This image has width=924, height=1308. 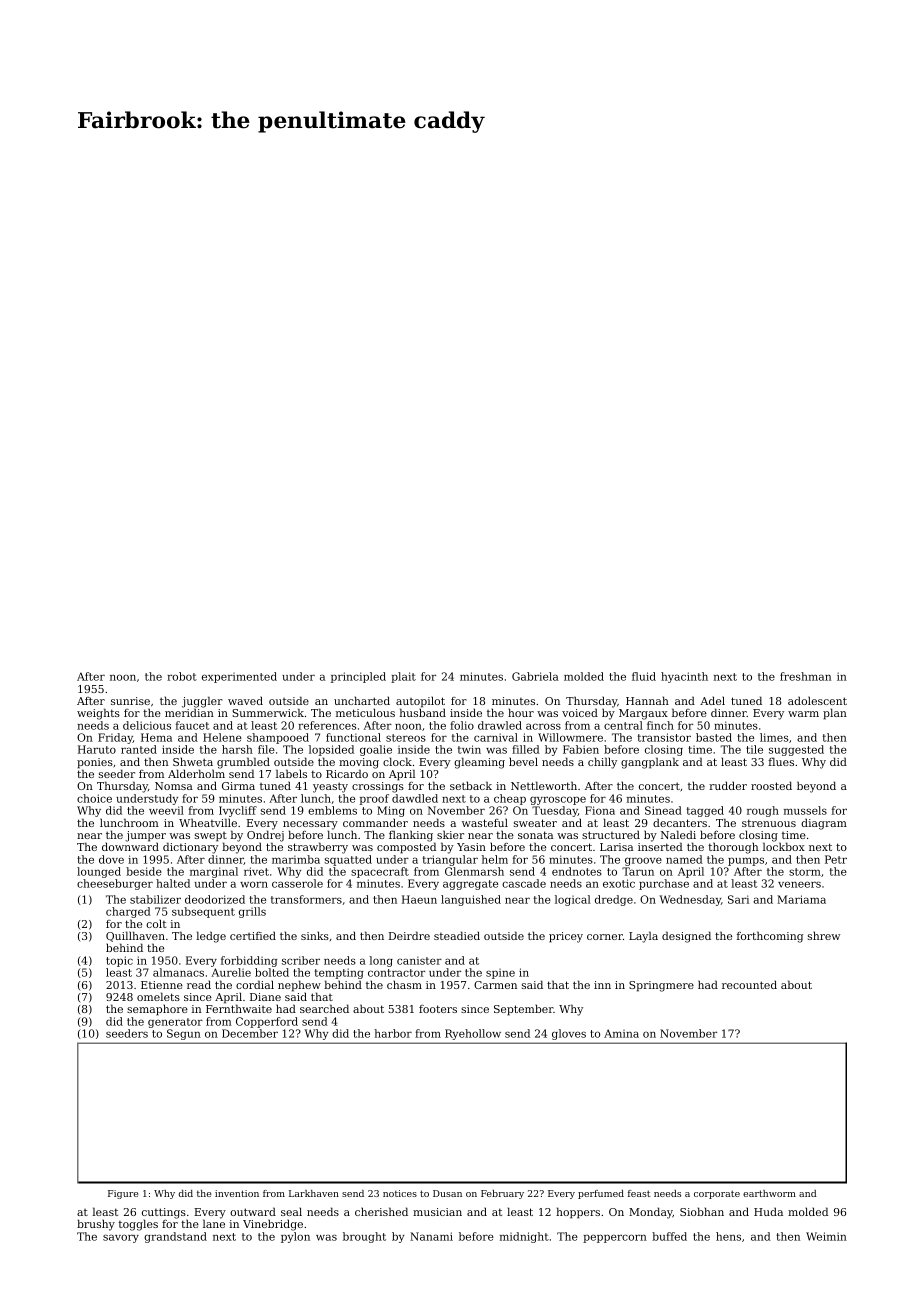 What do you see at coordinates (784, 846) in the image?
I see `lockbox` at bounding box center [784, 846].
